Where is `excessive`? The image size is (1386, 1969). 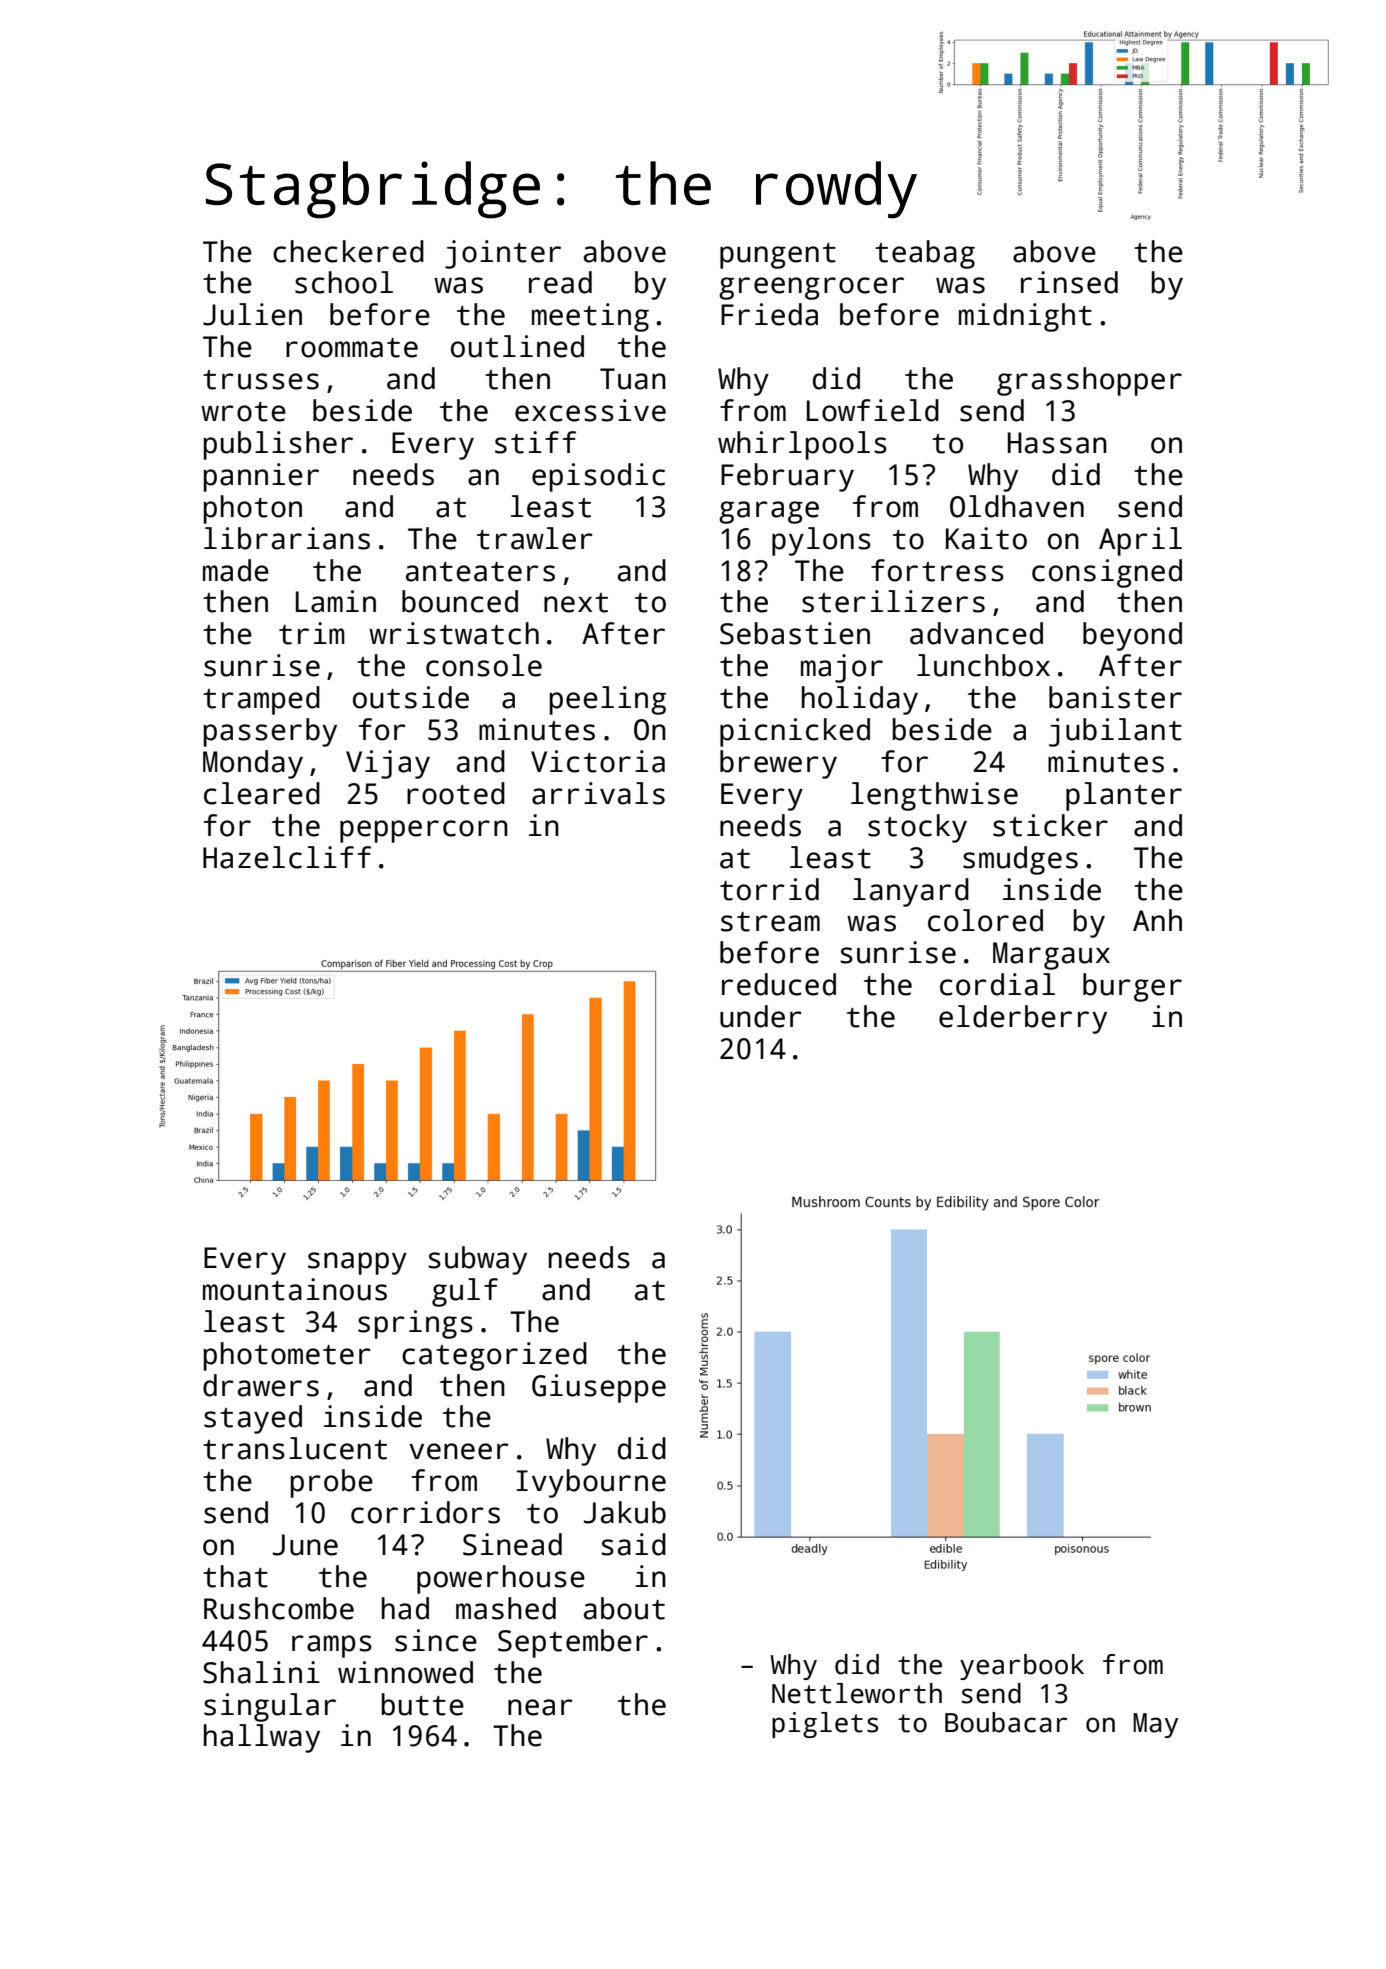 excessive is located at coordinates (590, 410).
